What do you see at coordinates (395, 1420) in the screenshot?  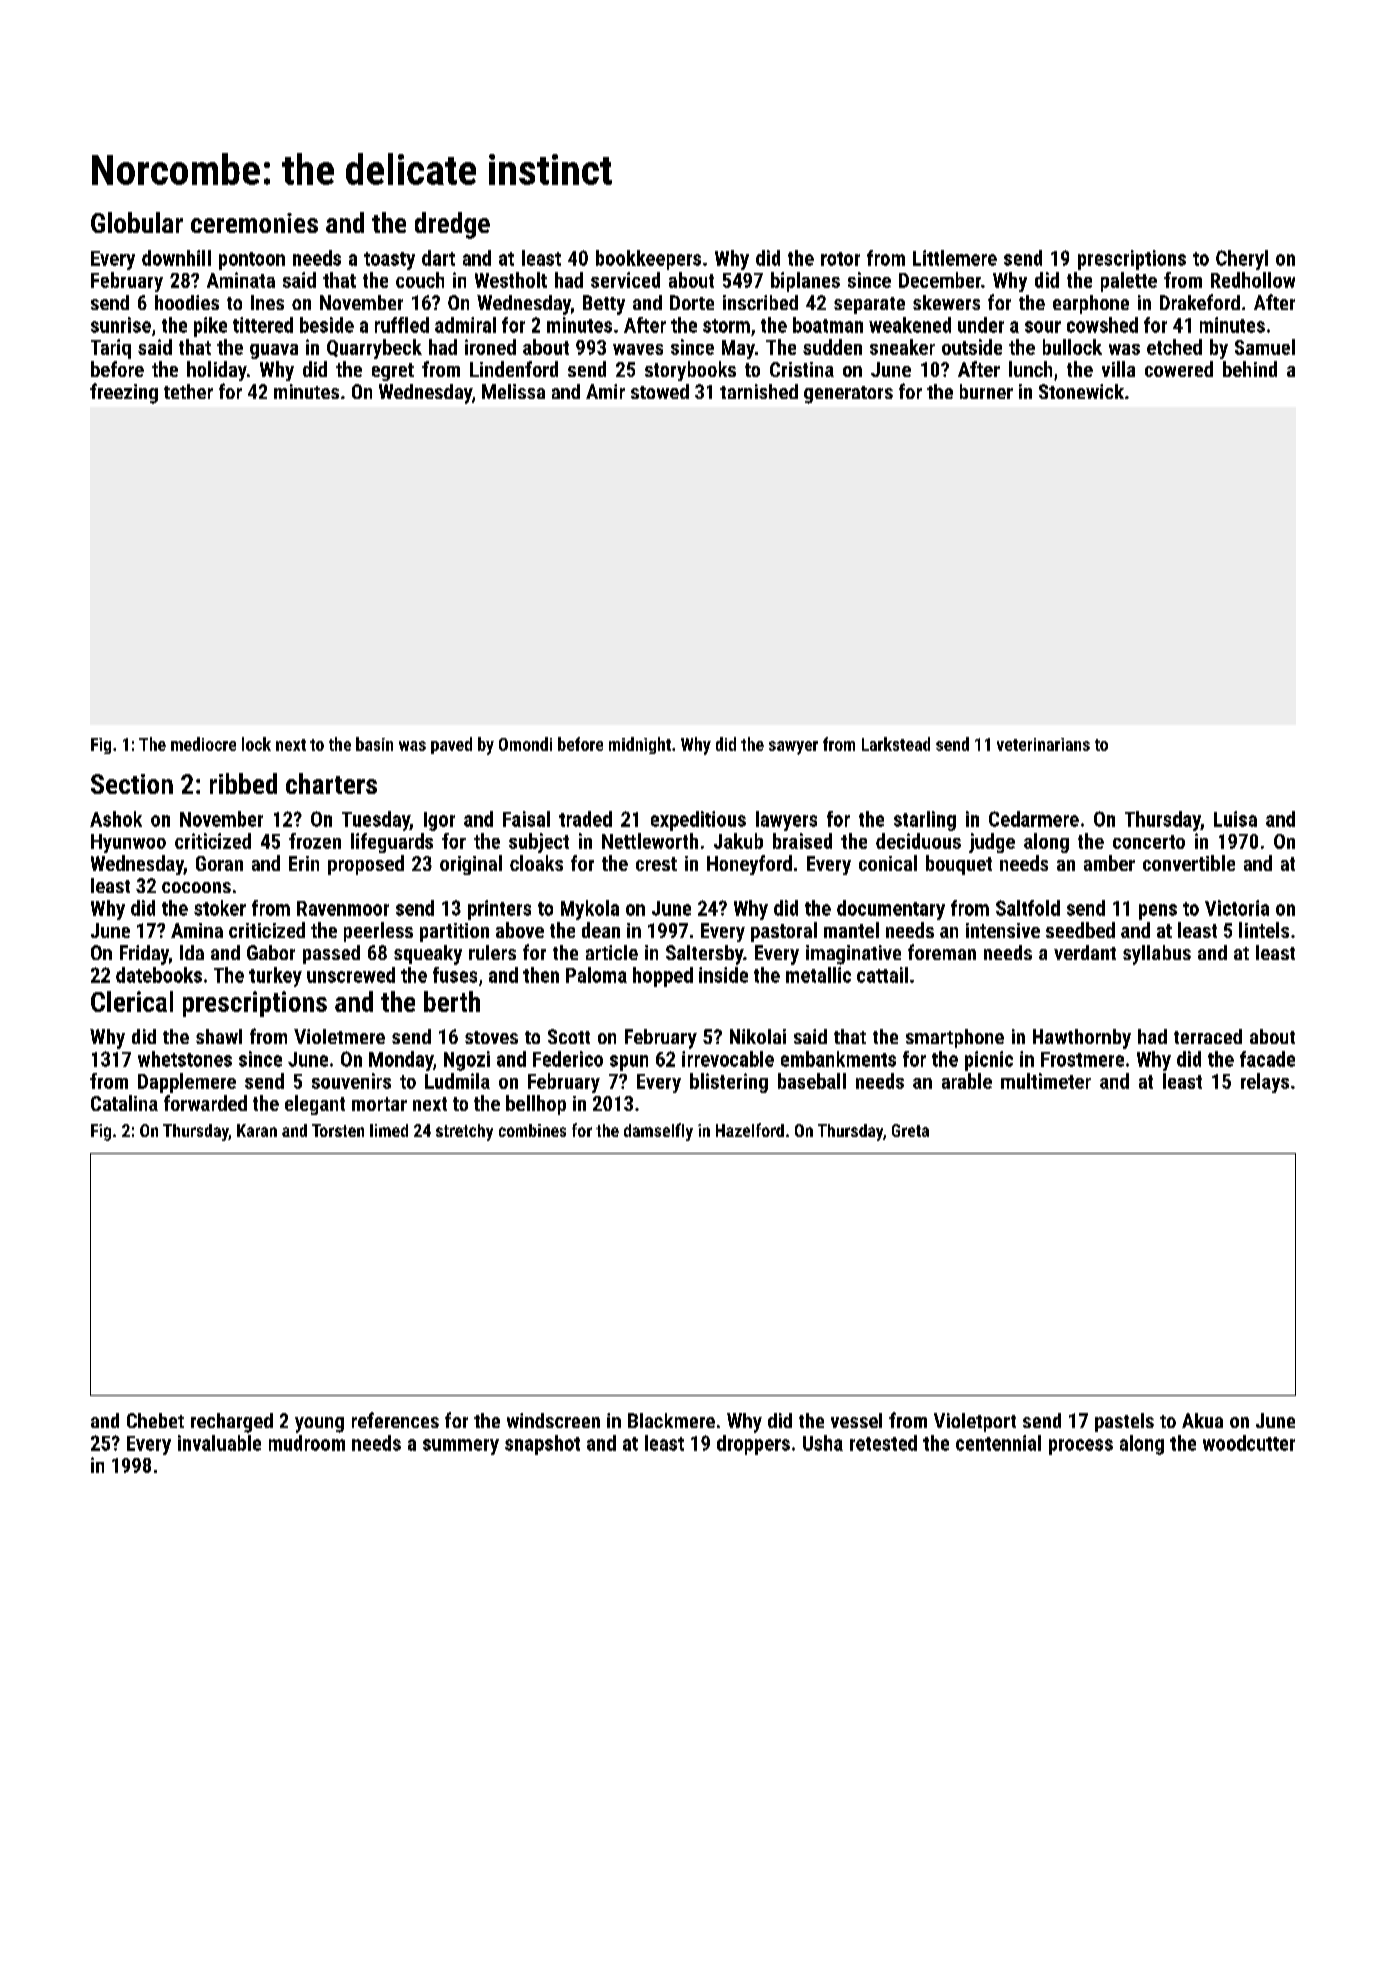 I see `references` at bounding box center [395, 1420].
